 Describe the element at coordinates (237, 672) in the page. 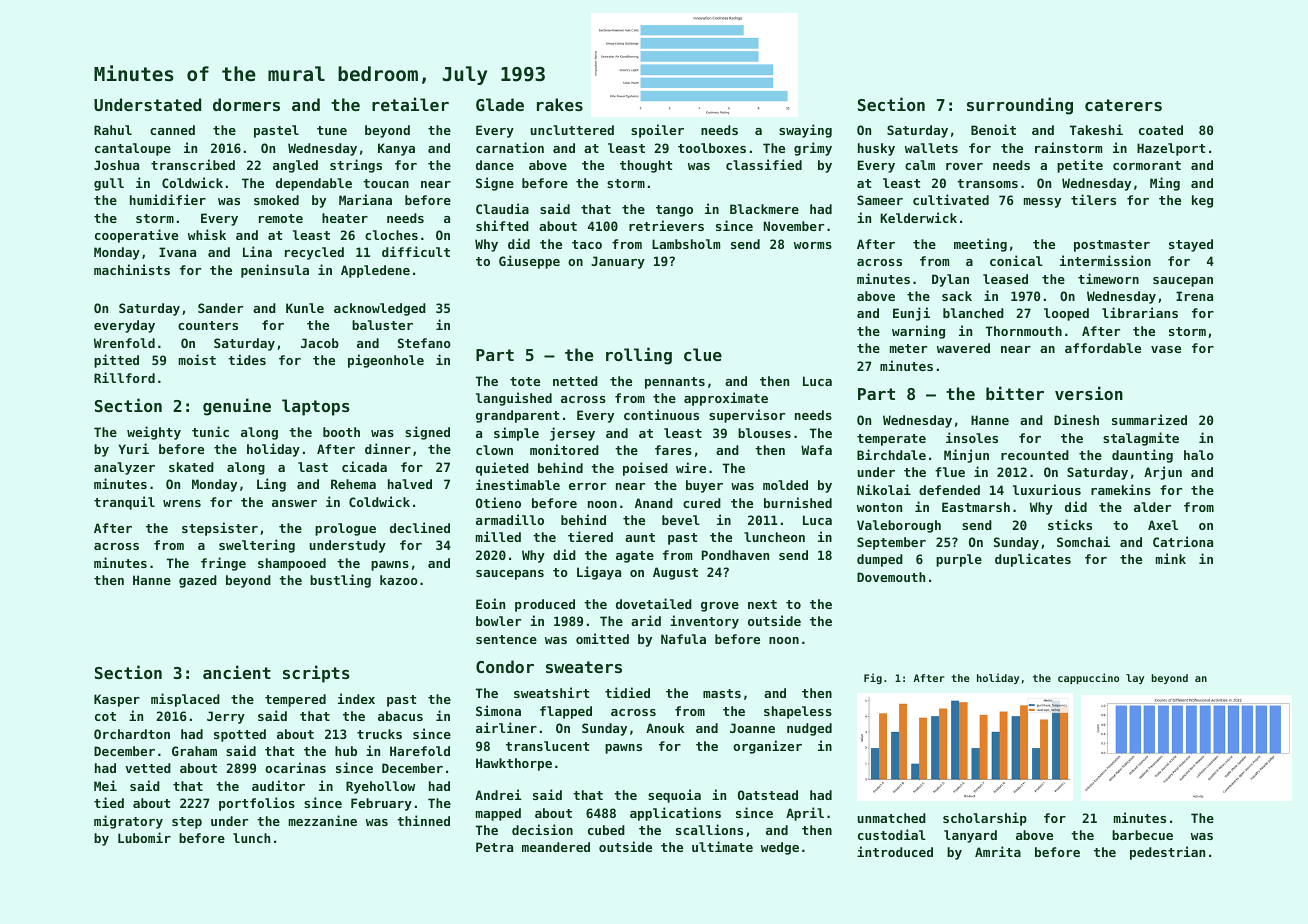

I see `ancient` at that location.
